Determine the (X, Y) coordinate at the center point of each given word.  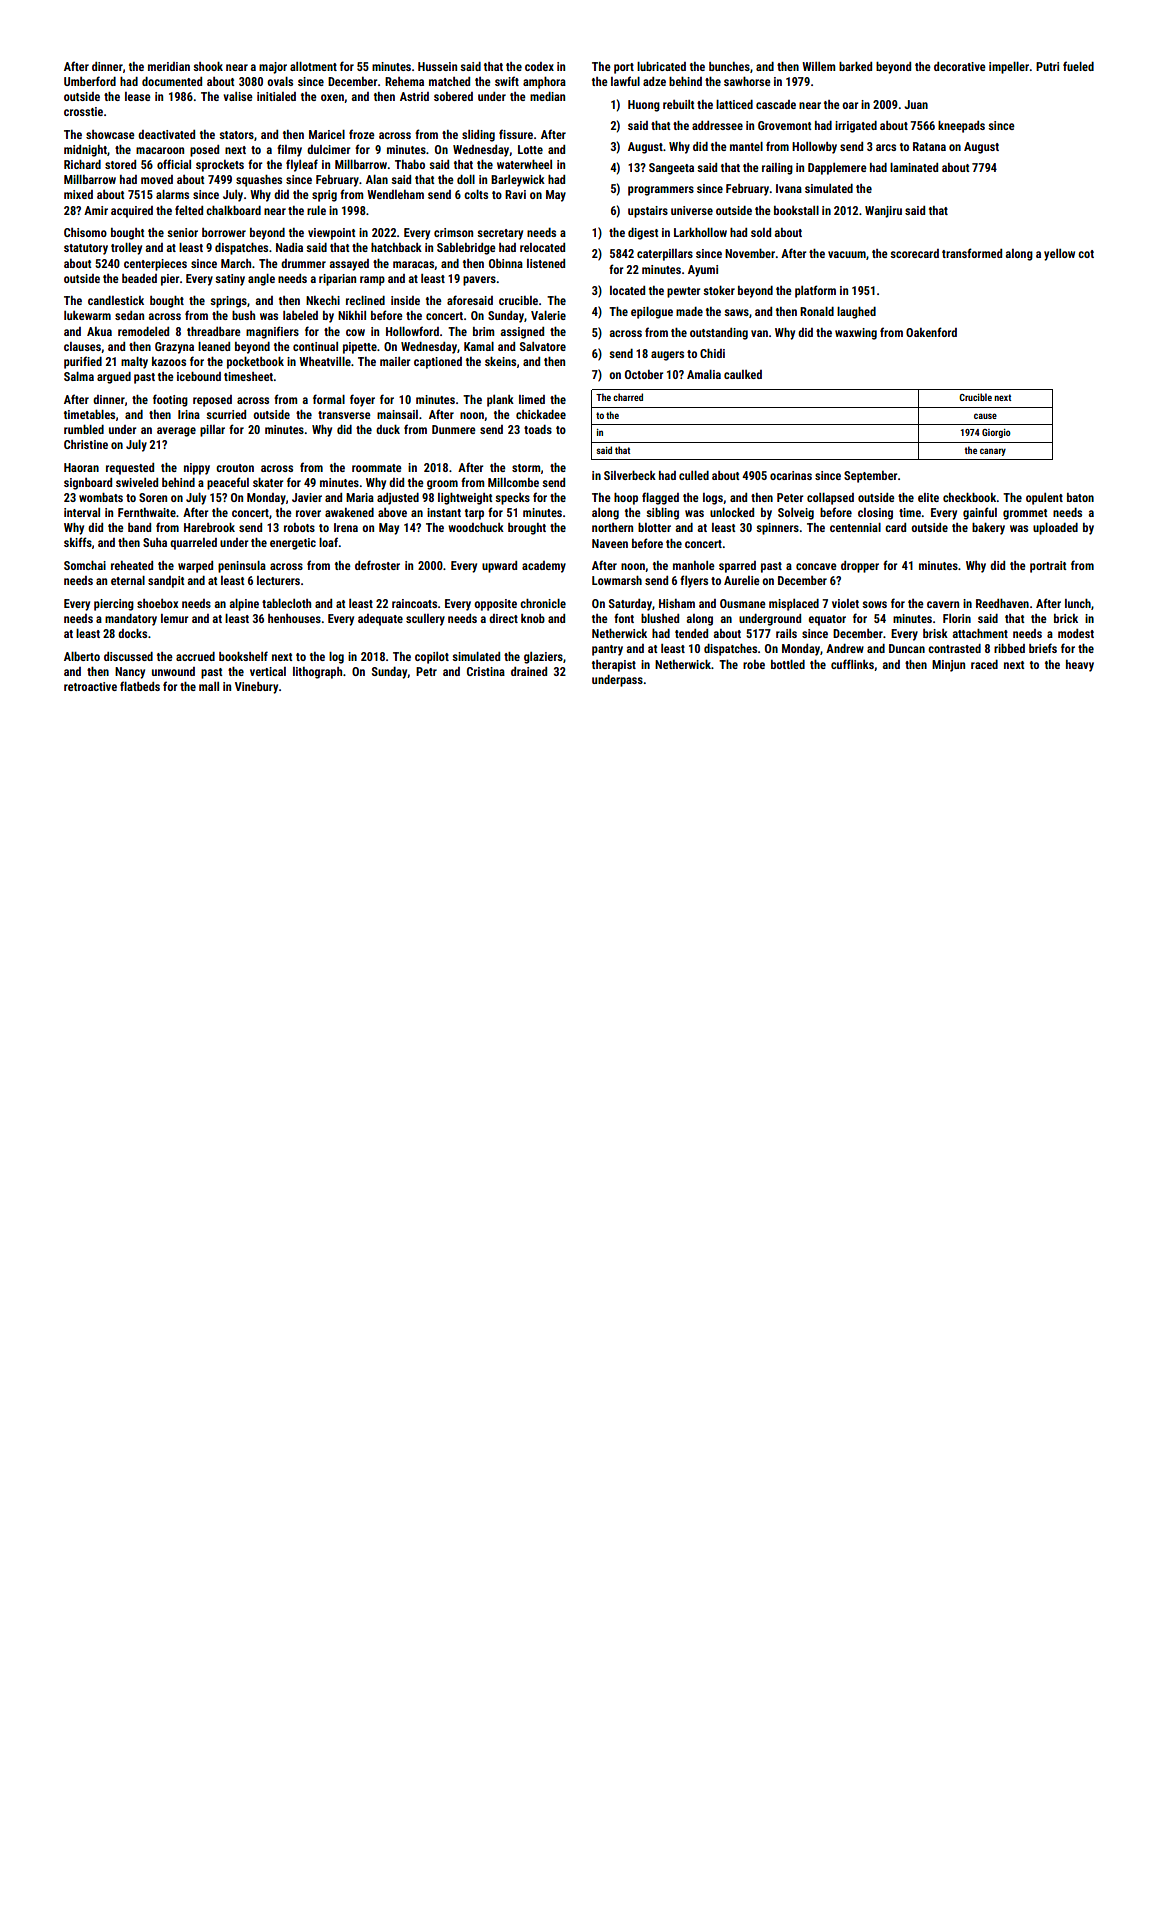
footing (170, 400)
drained (529, 671)
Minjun (948, 666)
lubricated (661, 66)
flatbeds (140, 686)
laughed (856, 313)
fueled (1078, 66)
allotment (313, 66)
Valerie (548, 315)
